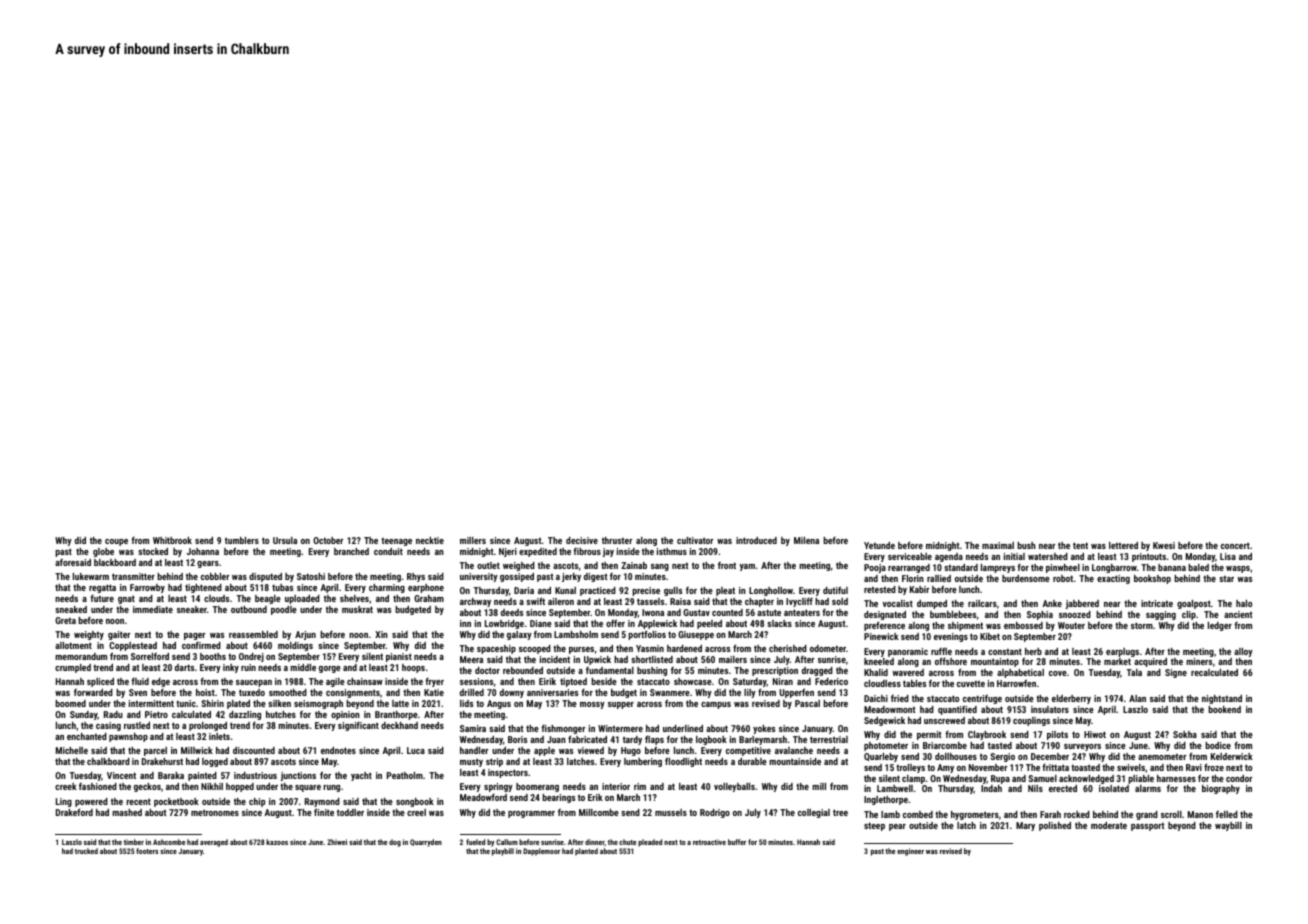 This screenshot has height=924, width=1308. Describe the element at coordinates (945, 745) in the screenshot. I see `Briarcombe` at that location.
